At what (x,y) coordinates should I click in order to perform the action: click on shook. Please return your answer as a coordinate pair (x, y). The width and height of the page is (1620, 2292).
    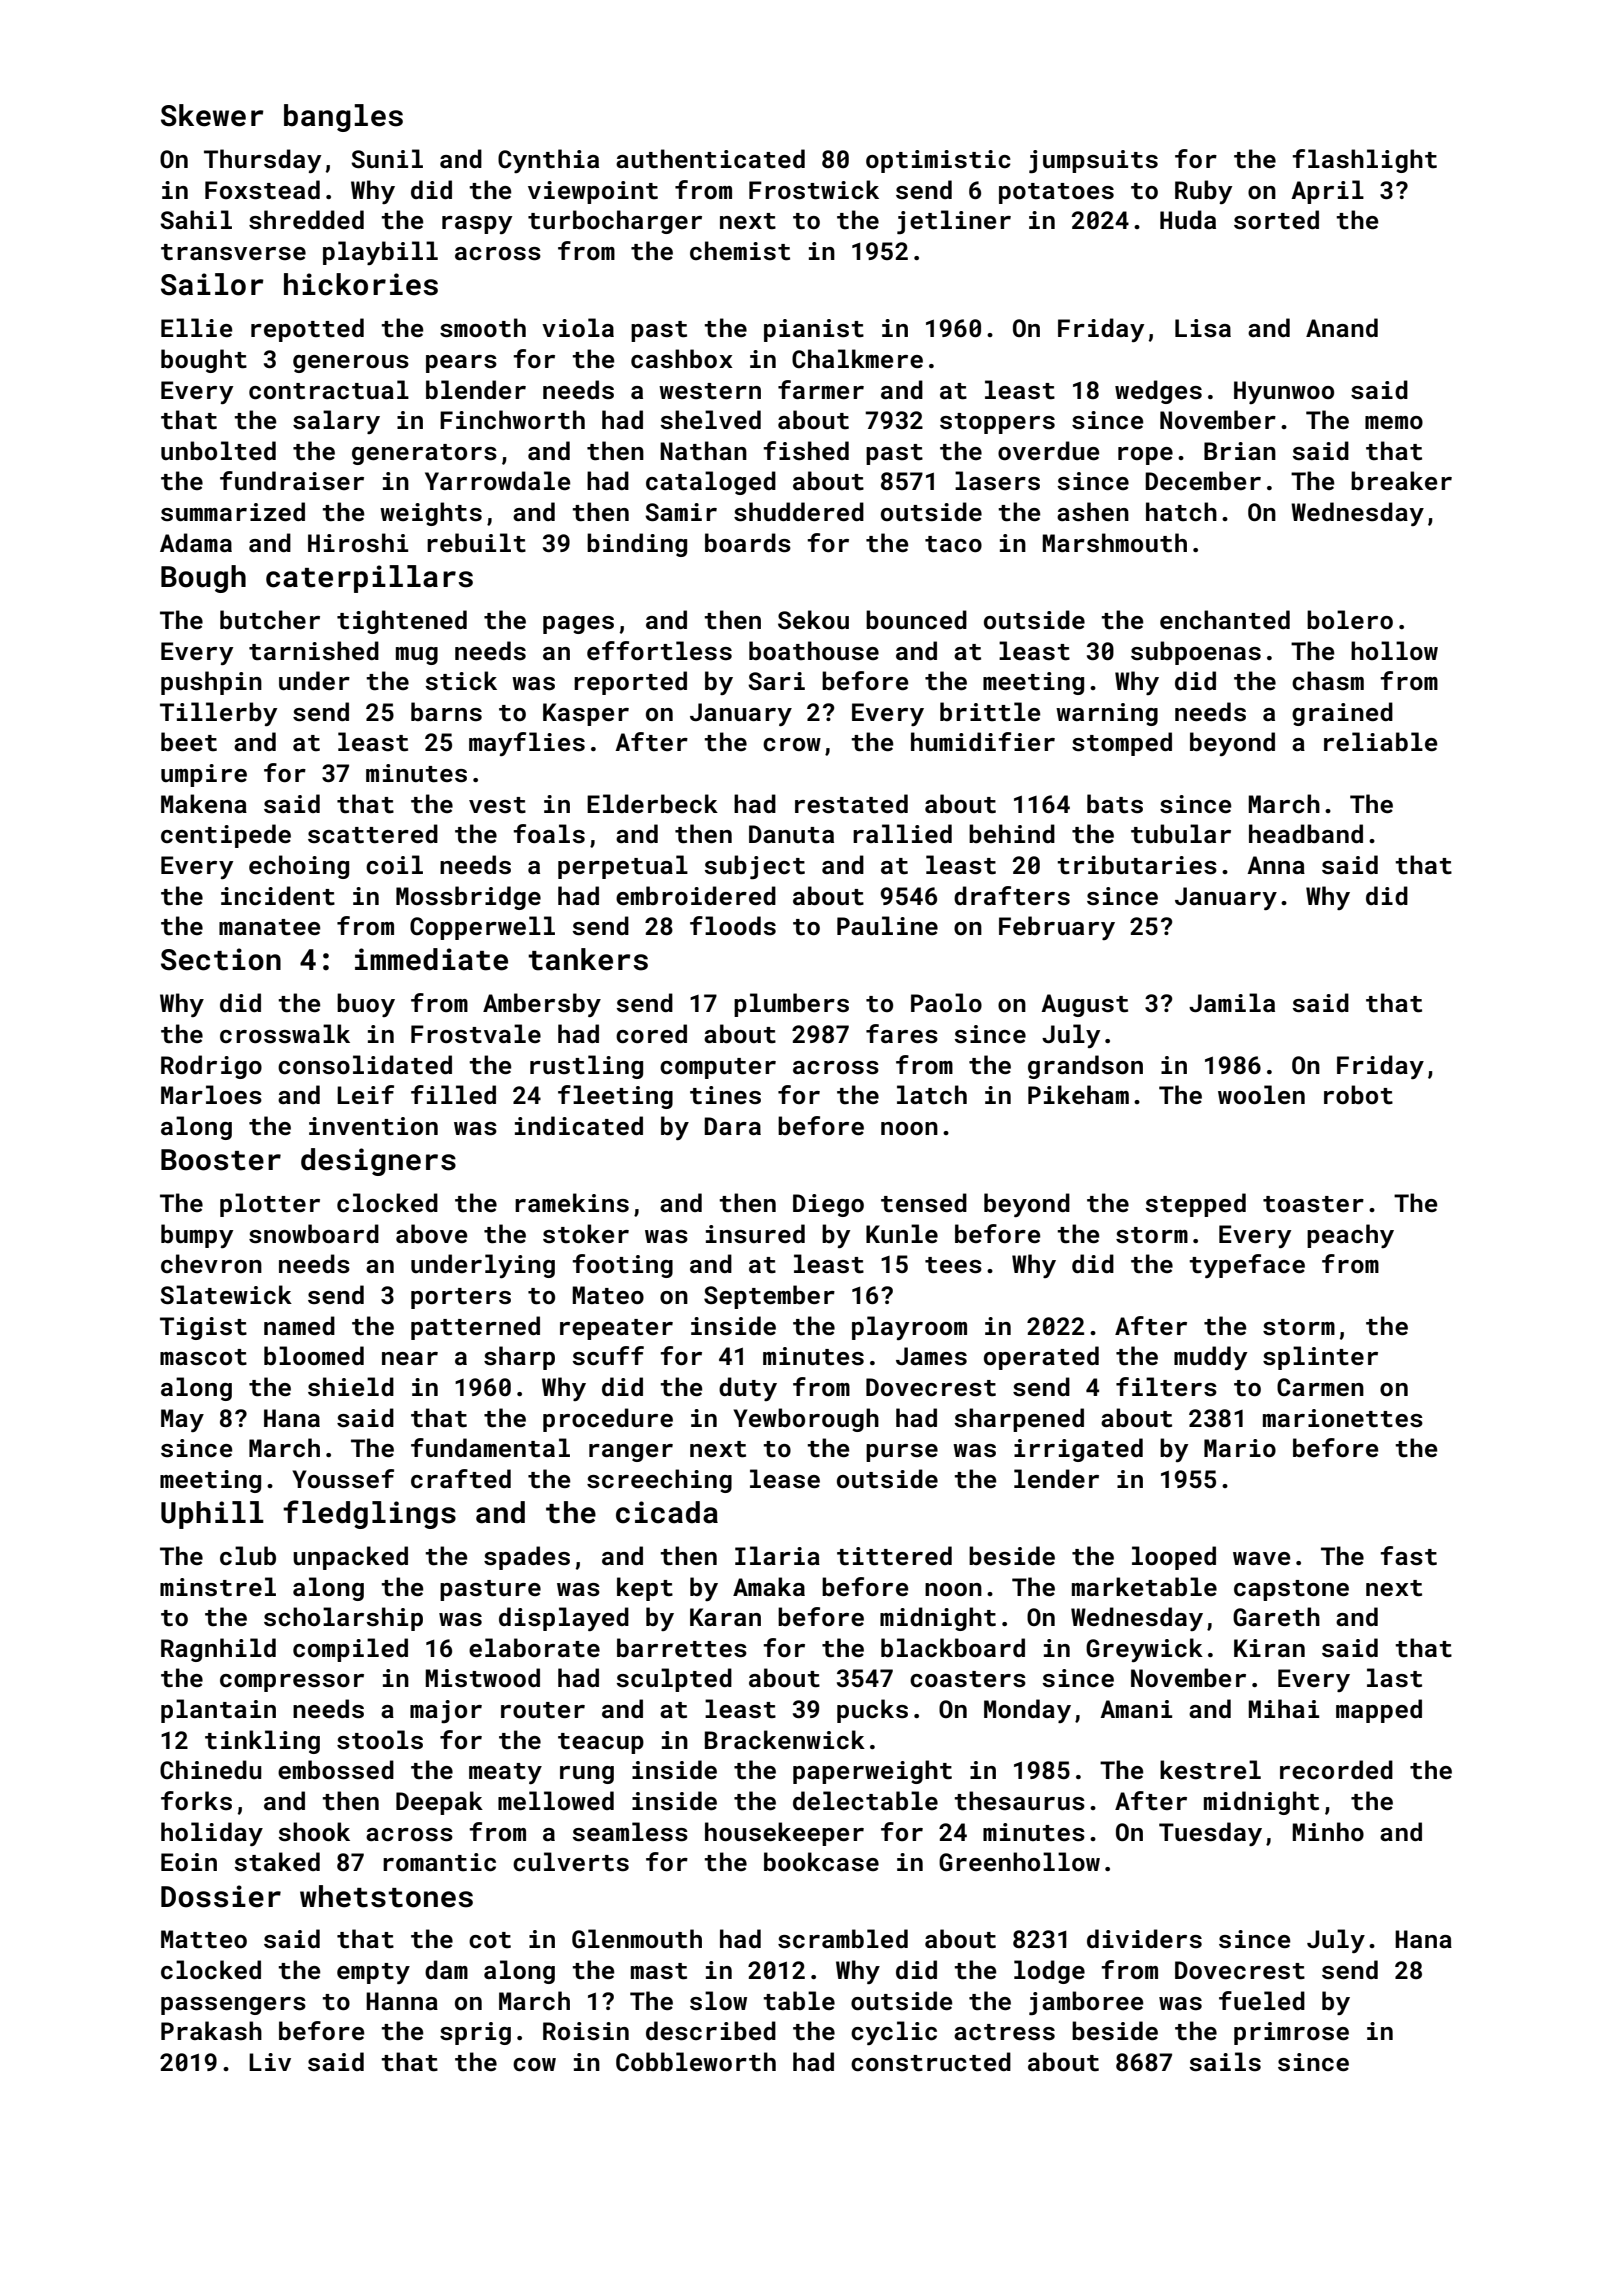
    Looking at the image, I should click on (314, 1832).
